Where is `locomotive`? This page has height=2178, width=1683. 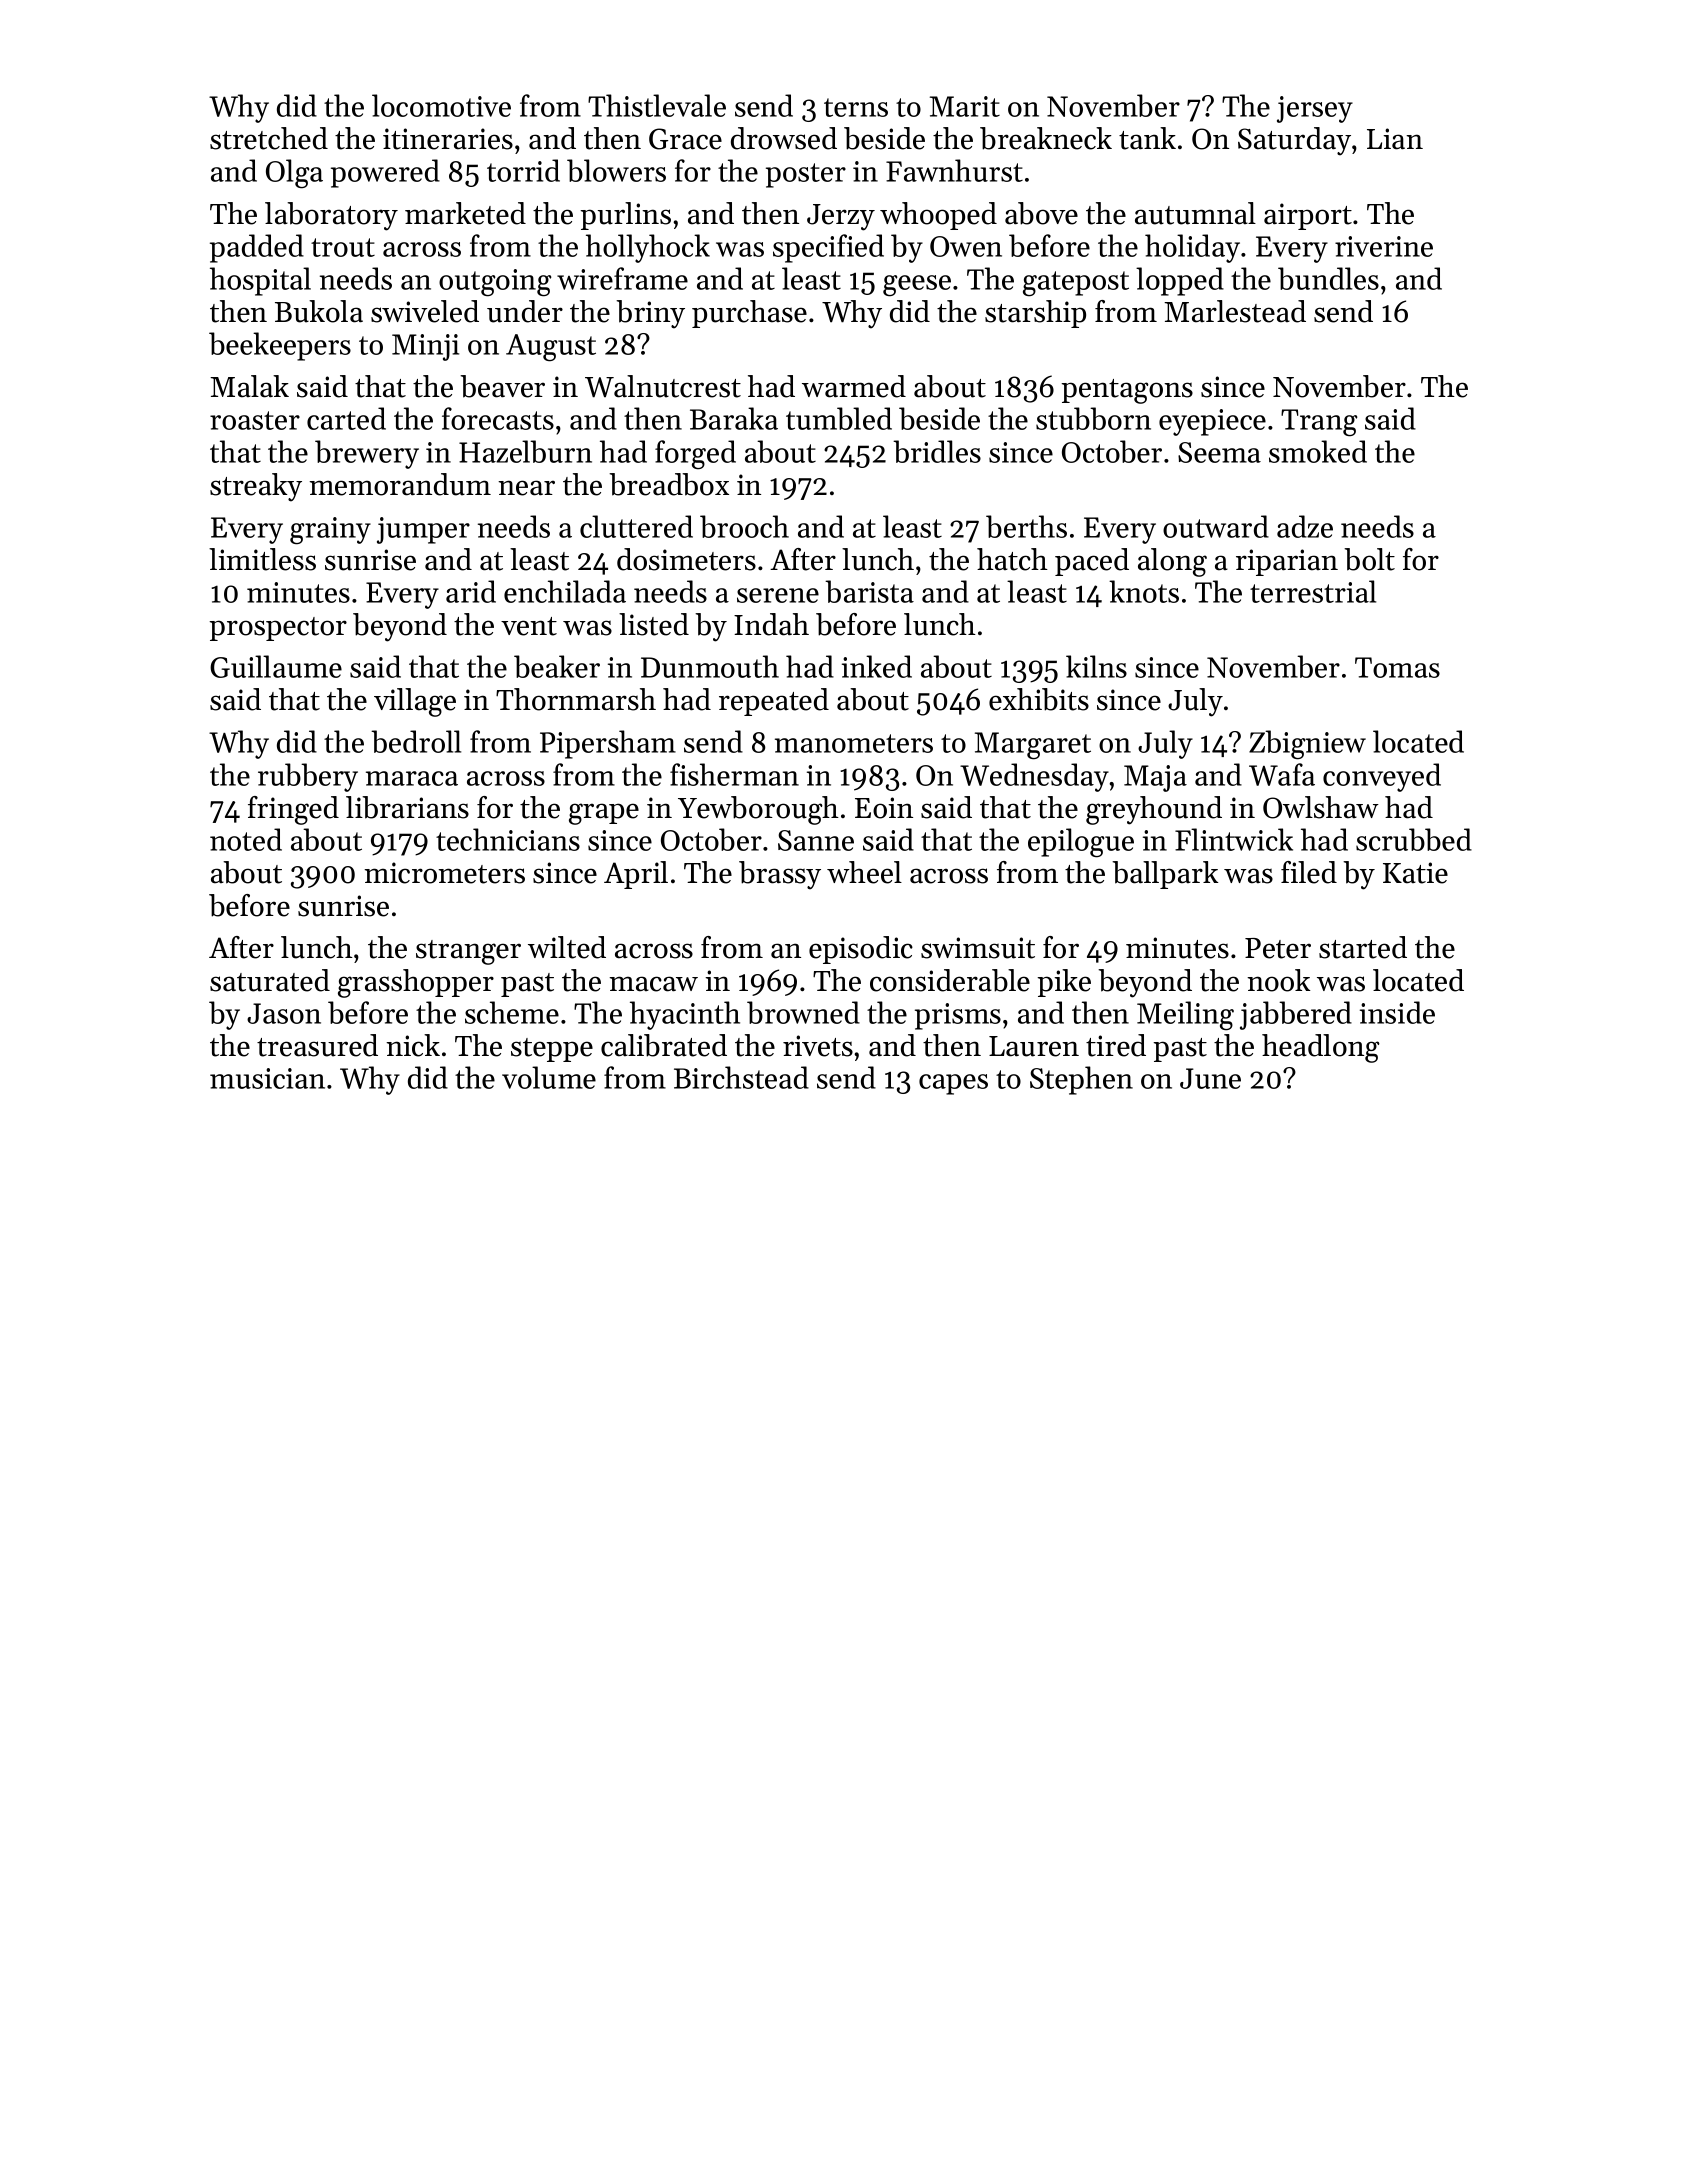 locomotive is located at coordinates (441, 105).
